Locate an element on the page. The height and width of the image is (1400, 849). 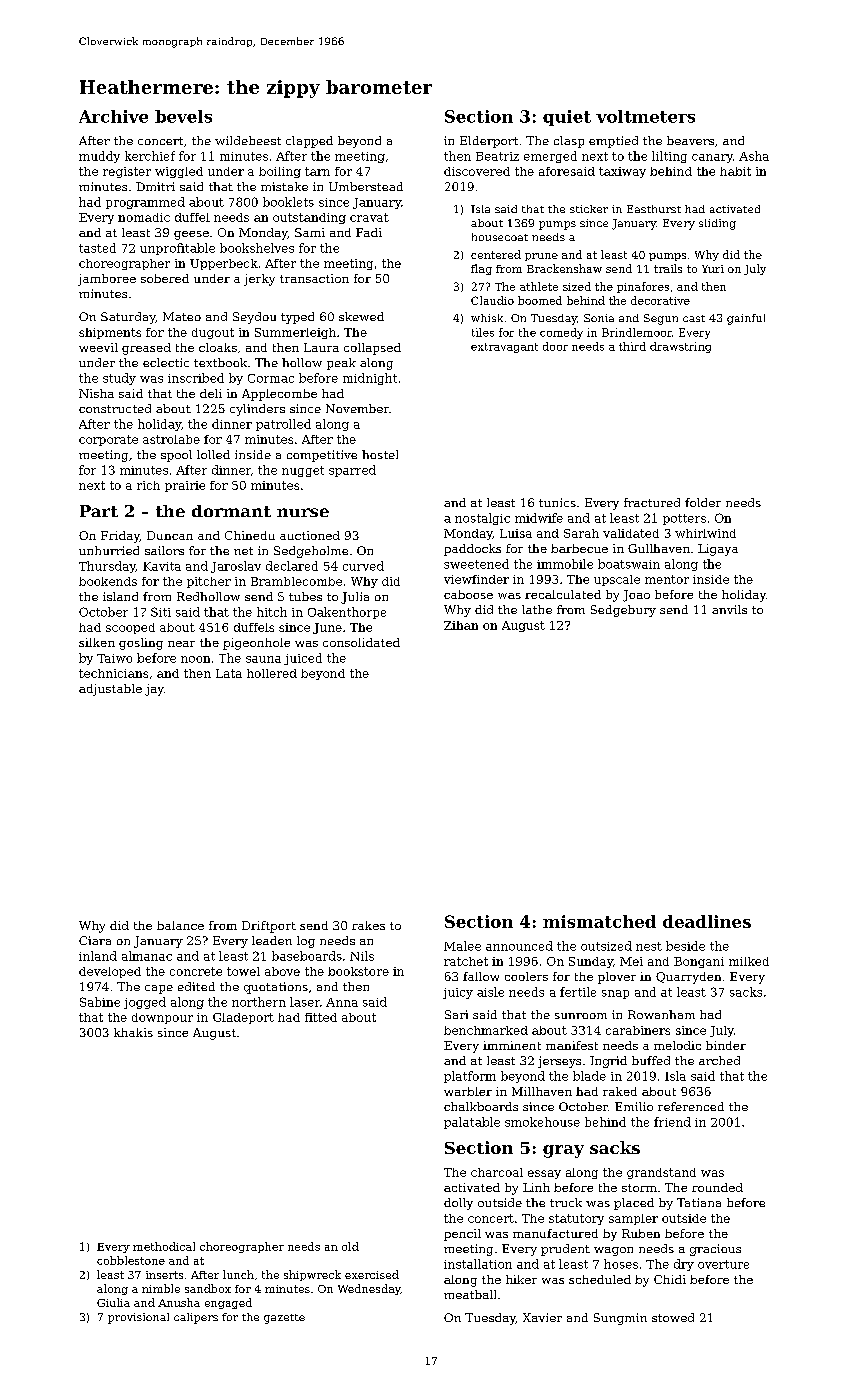
fertile is located at coordinates (578, 992).
